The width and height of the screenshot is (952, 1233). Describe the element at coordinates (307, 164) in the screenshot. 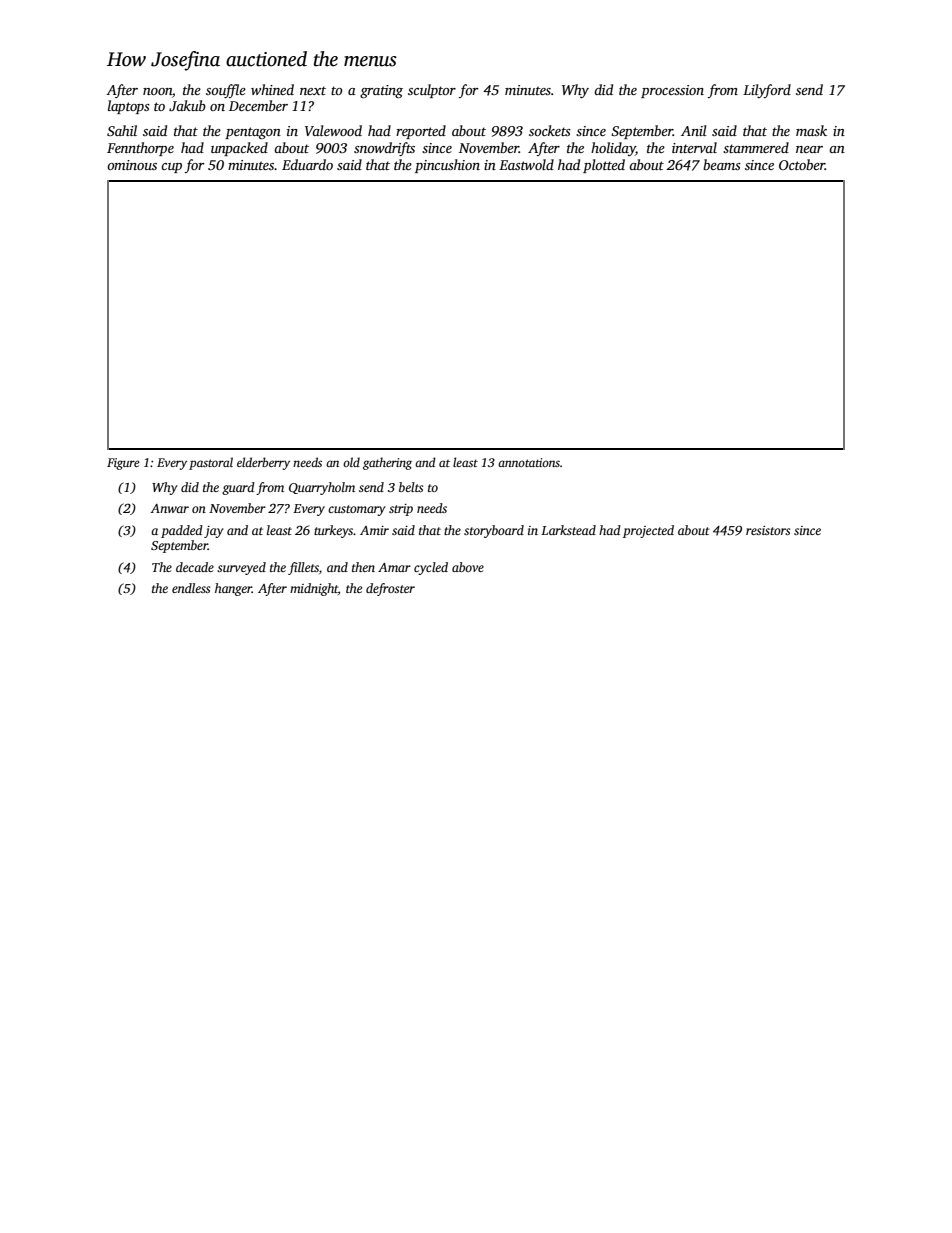

I see `Eduardo` at that location.
